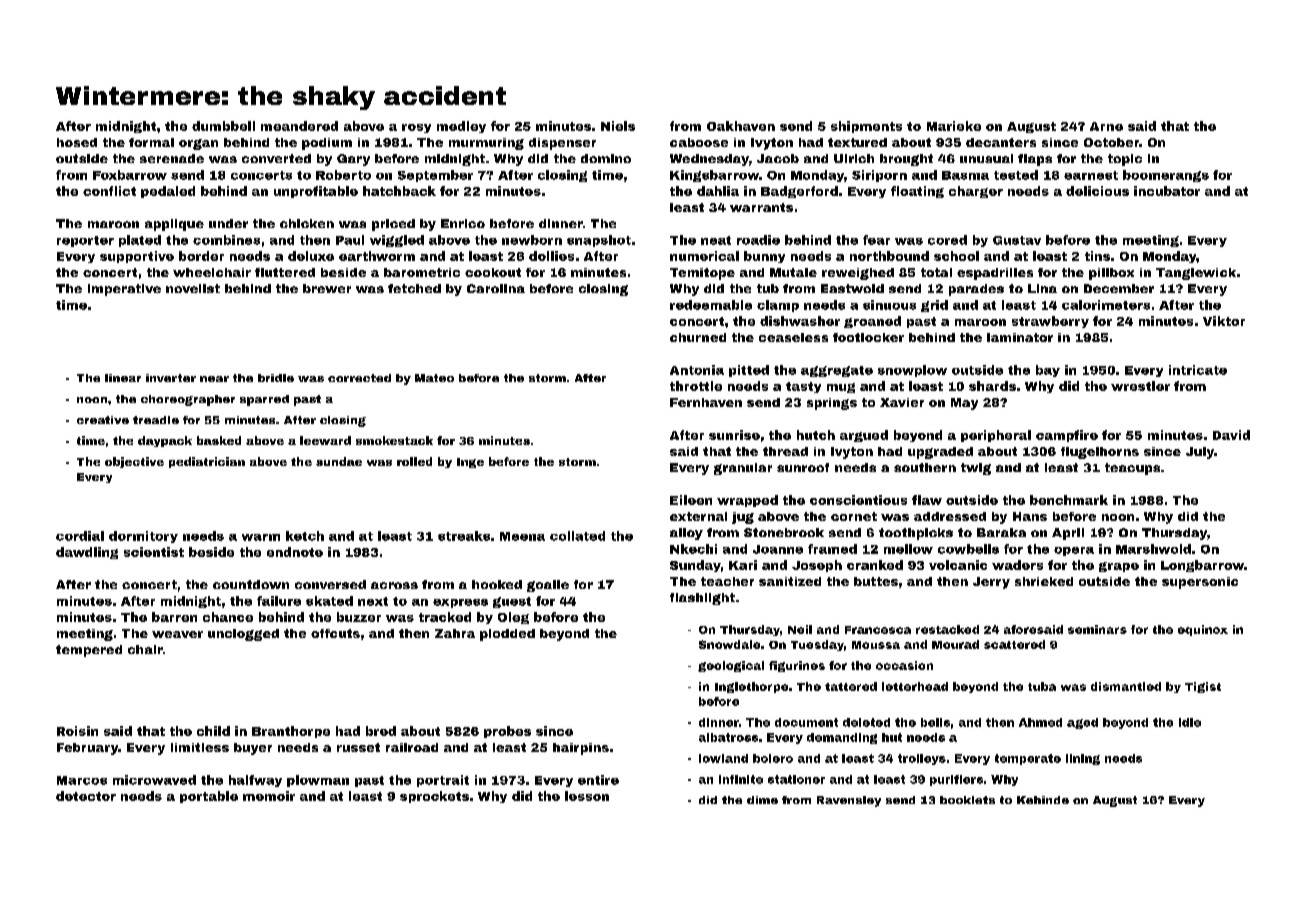  What do you see at coordinates (223, 126) in the document?
I see `dumbbell` at bounding box center [223, 126].
